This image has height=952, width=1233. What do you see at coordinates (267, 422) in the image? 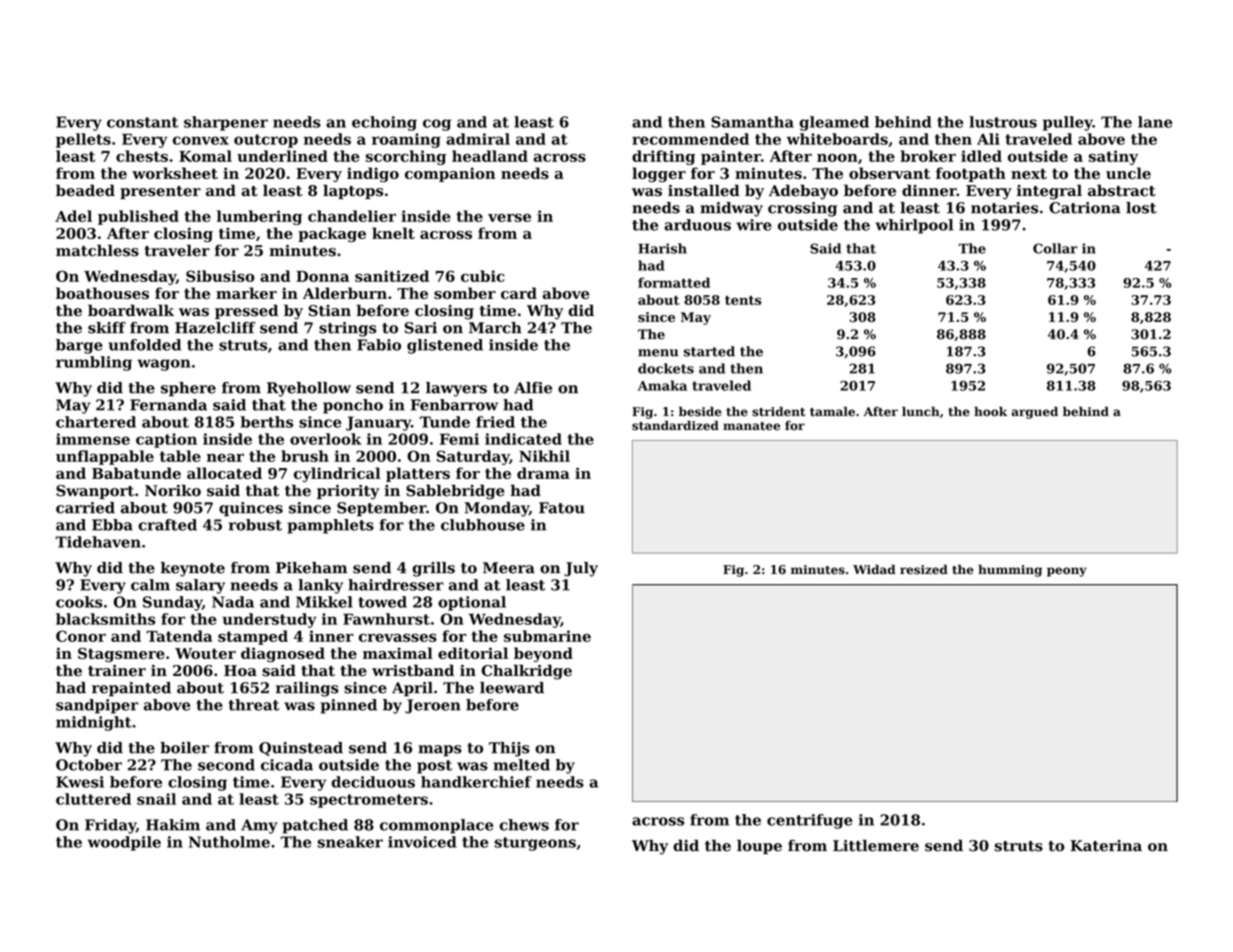
I see `berths` at bounding box center [267, 422].
